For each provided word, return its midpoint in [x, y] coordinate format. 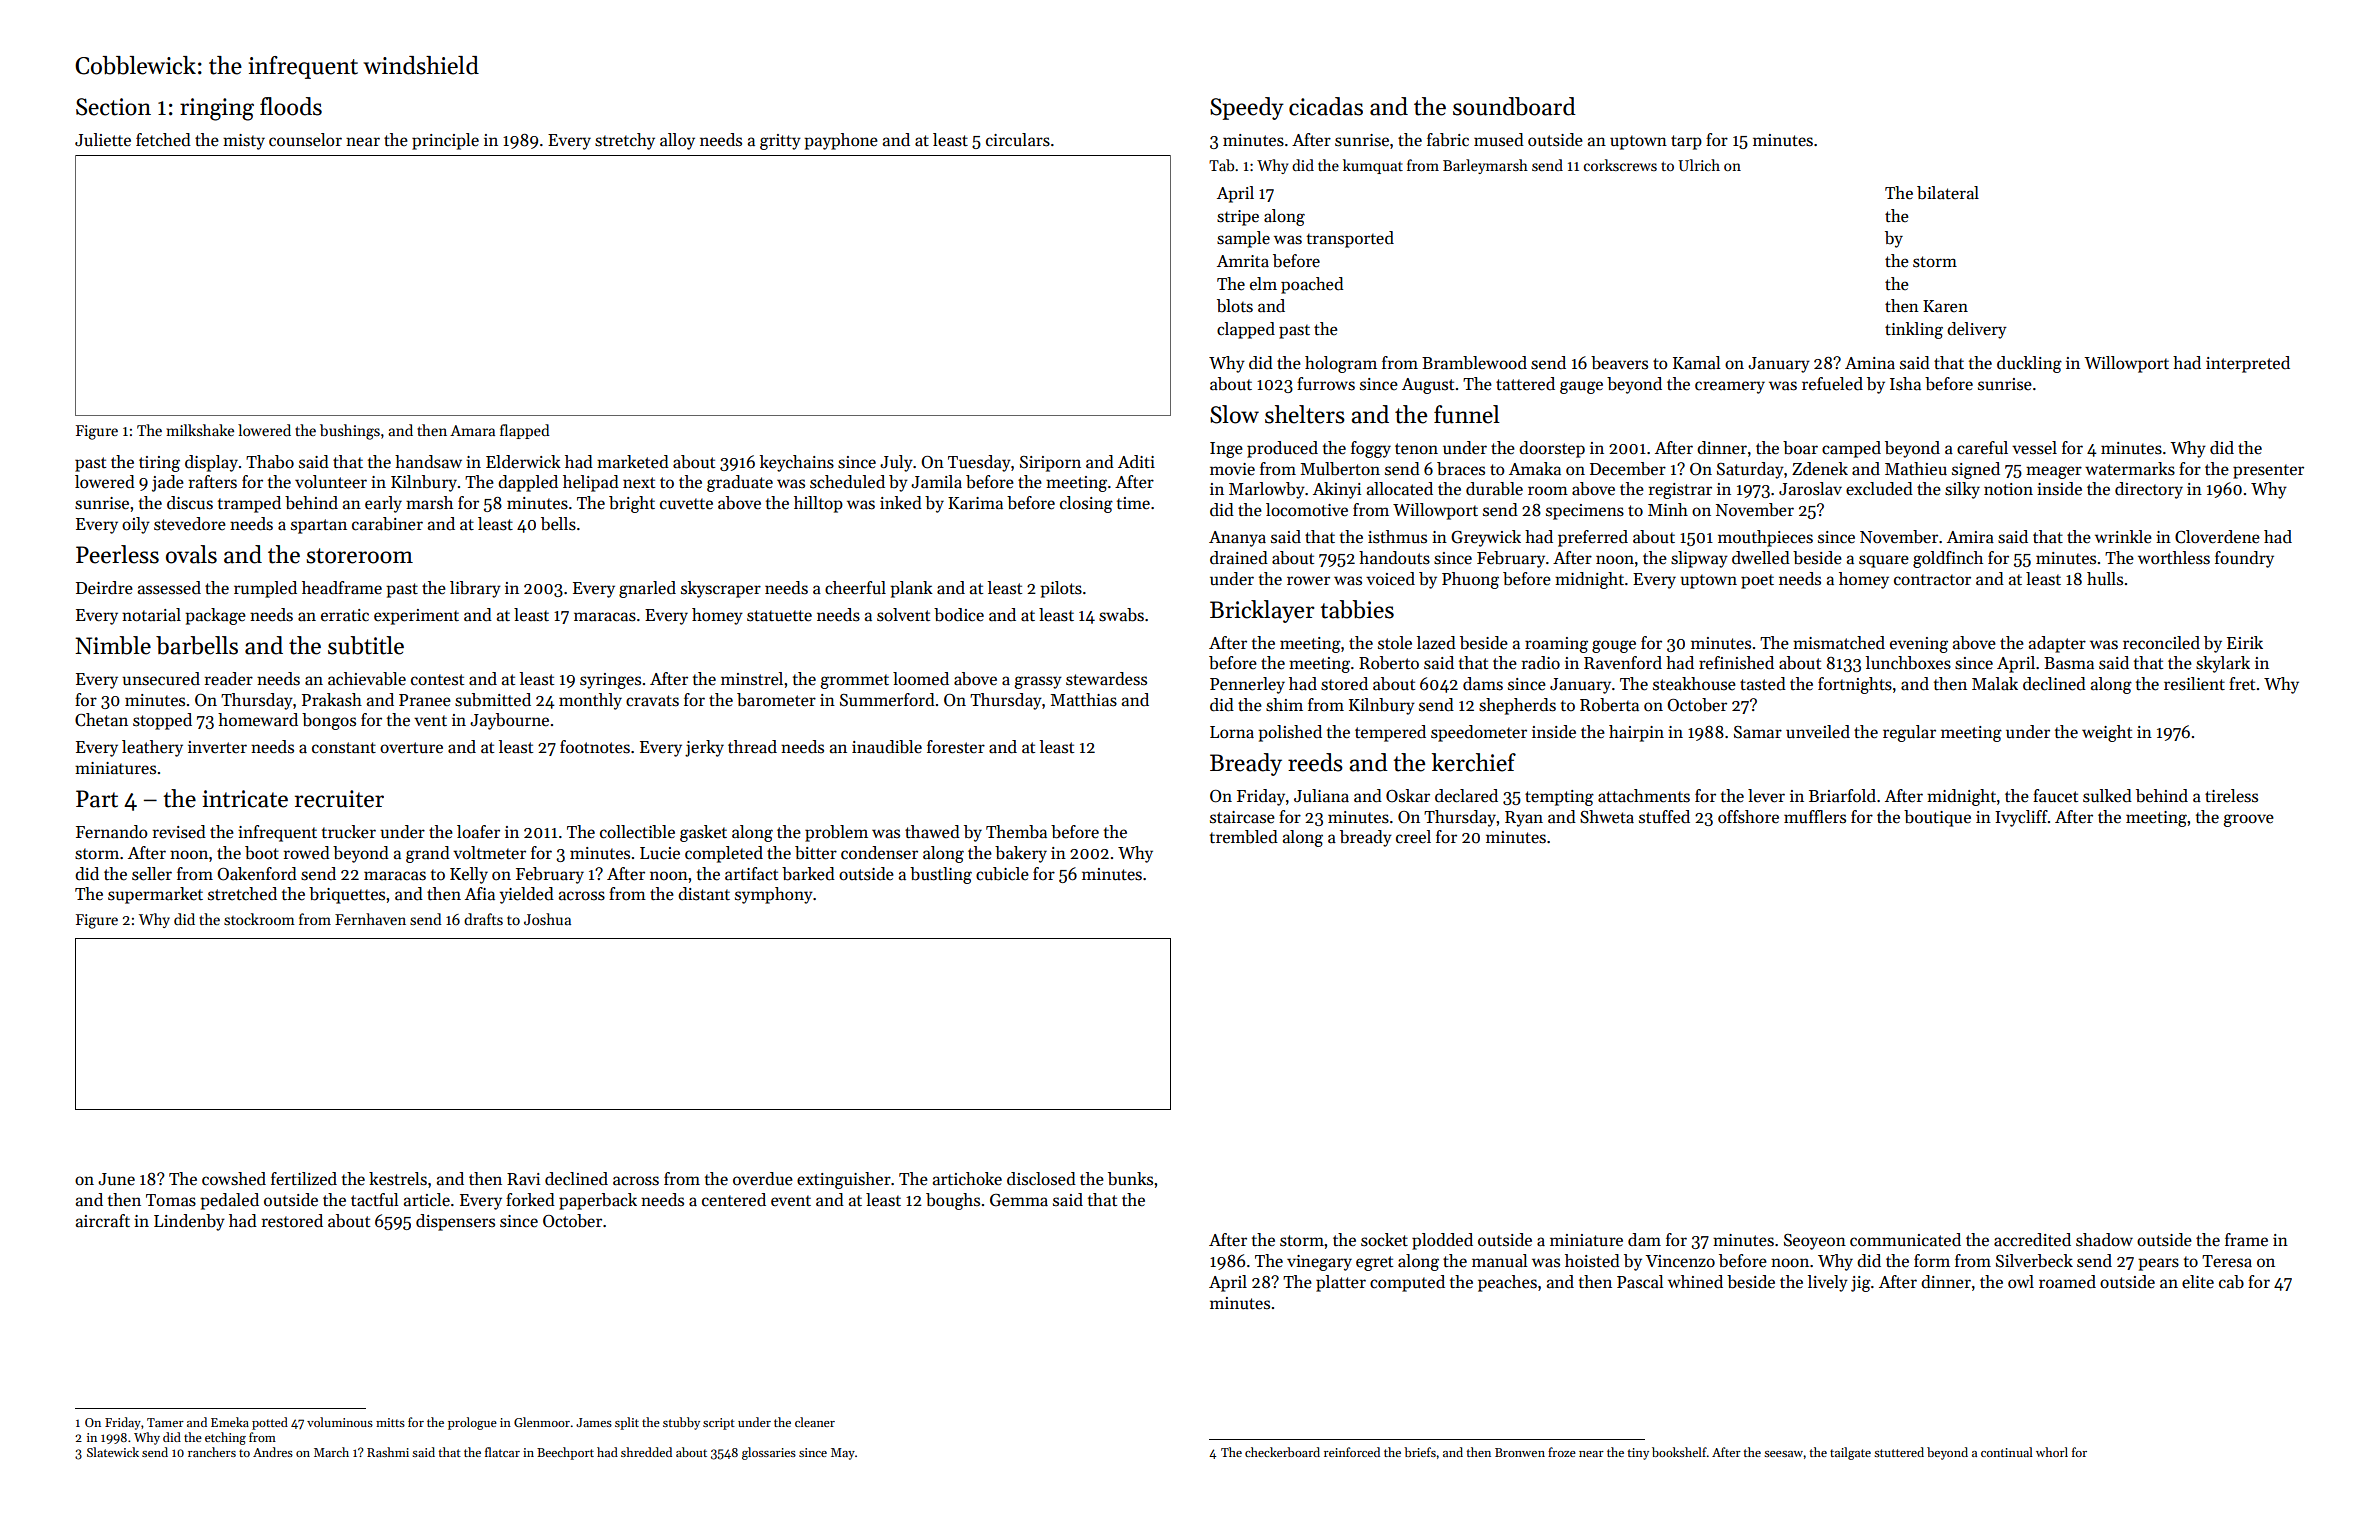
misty [244, 142]
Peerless [117, 554]
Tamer [165, 1422]
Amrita [1243, 261]
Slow [1234, 414]
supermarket [155, 895]
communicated [1905, 1240]
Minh [1668, 509]
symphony [774, 895]
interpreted [2248, 364]
